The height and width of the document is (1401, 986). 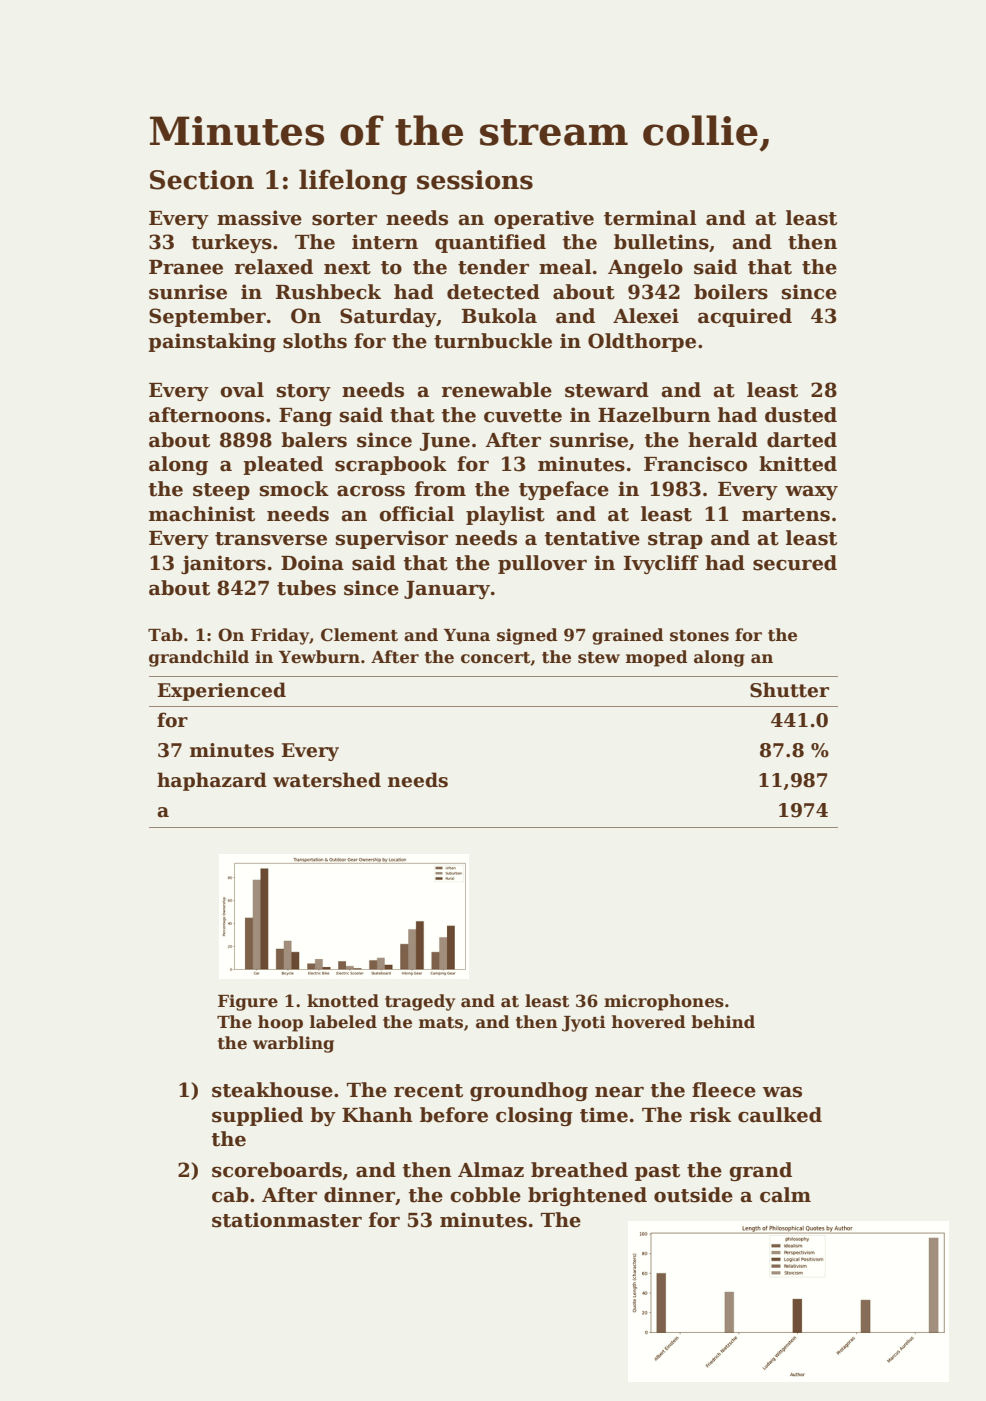 I want to click on Section, so click(x=202, y=180).
